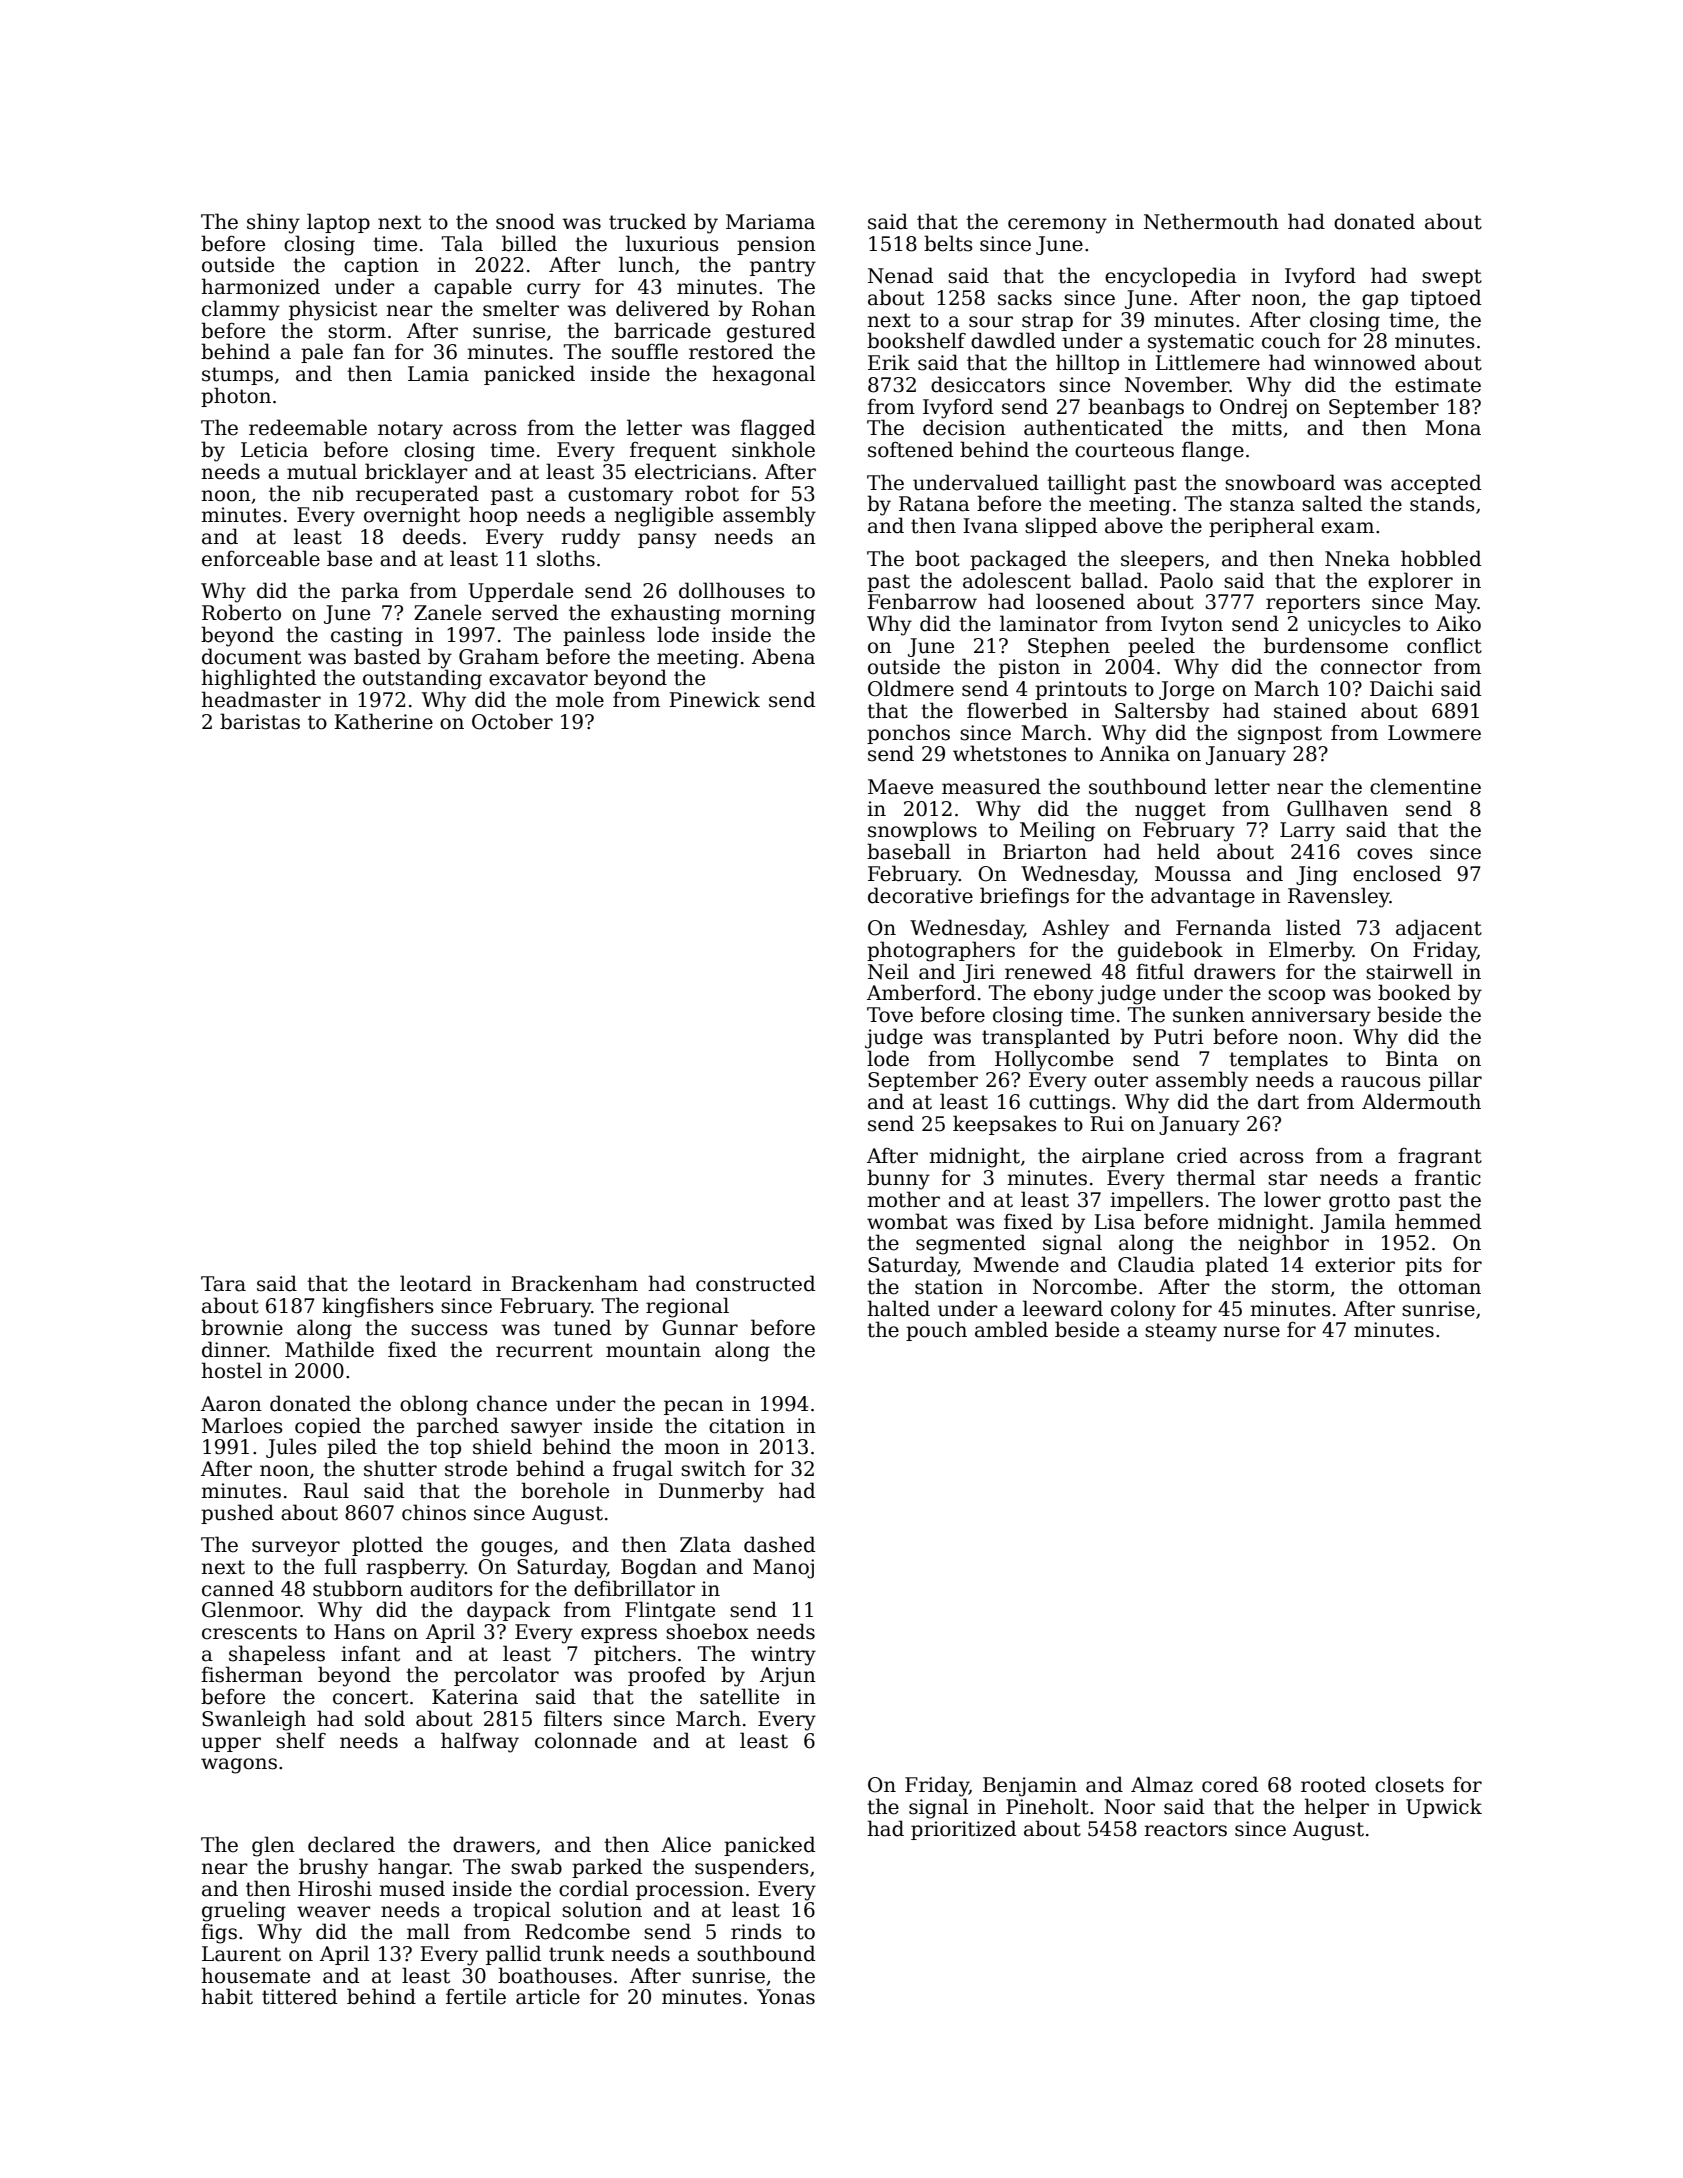 The width and height of the image is (1683, 2178). Describe the element at coordinates (1211, 221) in the image. I see `Nethermouth` at that location.
